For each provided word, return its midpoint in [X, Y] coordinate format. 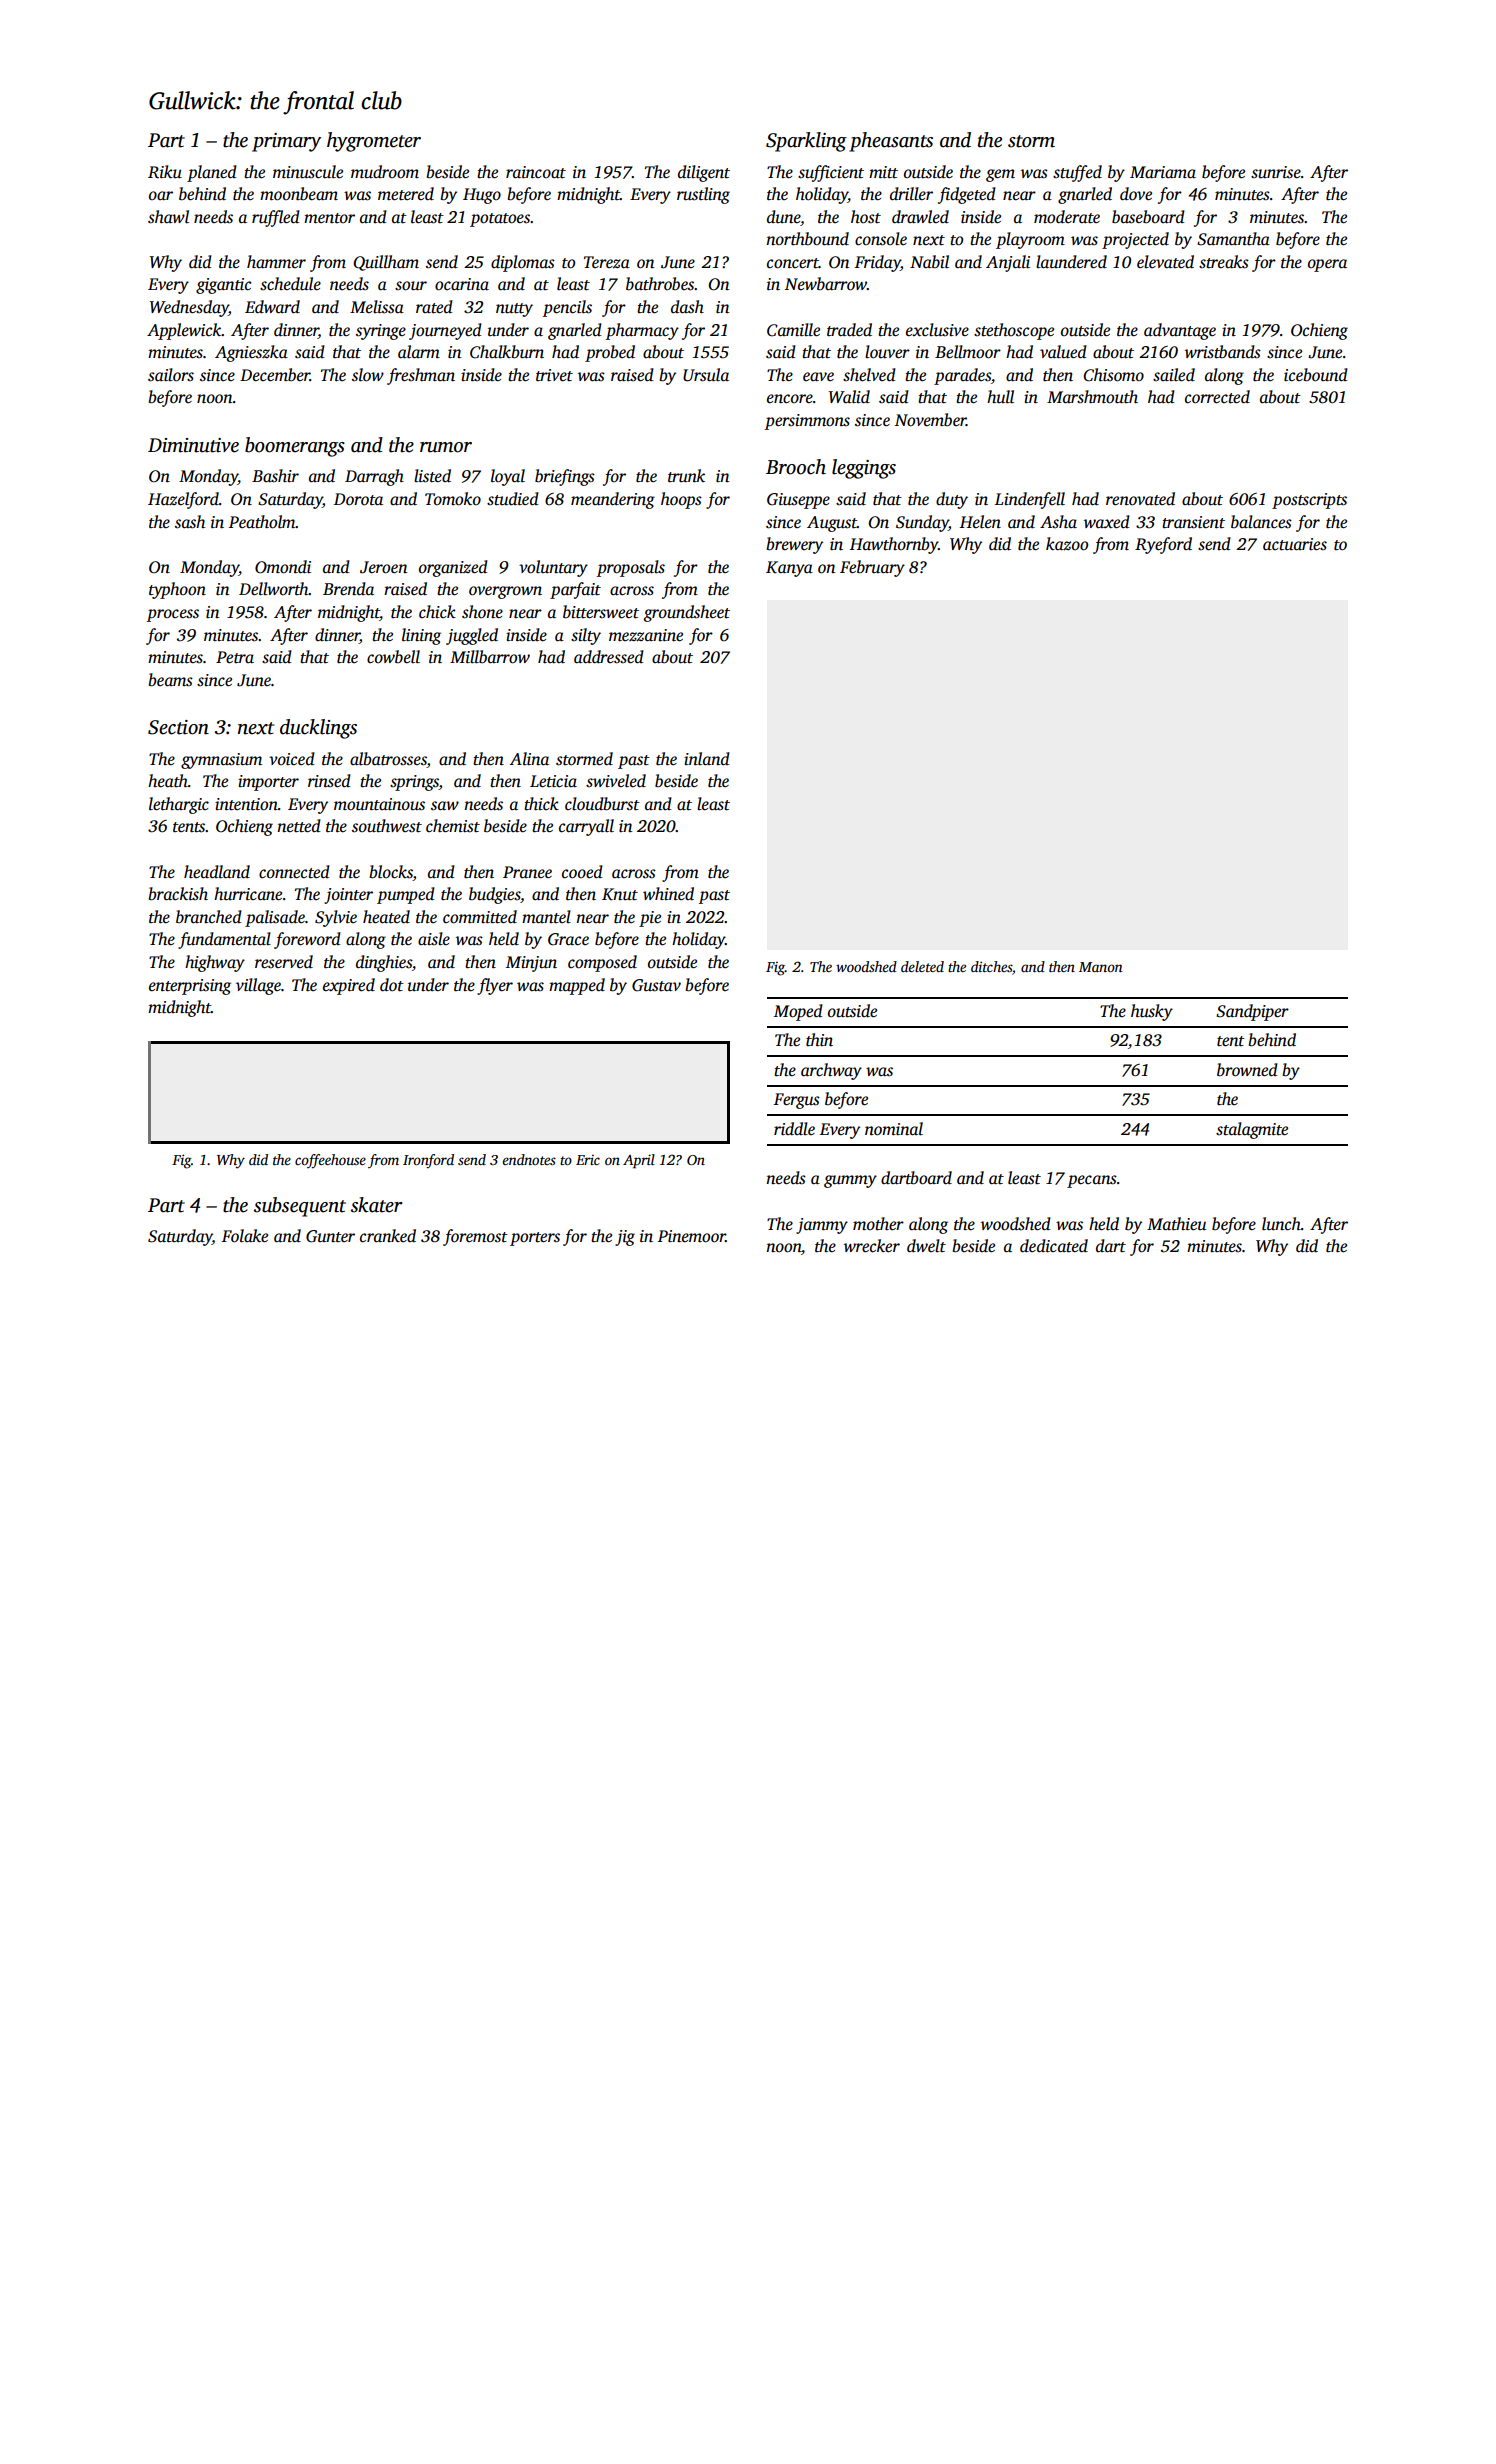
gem [1000, 175]
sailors [171, 375]
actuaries [1295, 544]
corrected [1217, 397]
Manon [1101, 967]
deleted [922, 966]
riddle [794, 1128]
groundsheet [686, 613]
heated [386, 917]
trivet [554, 375]
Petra [235, 657]
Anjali [1008, 263]
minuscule [308, 172]
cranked [388, 1236]
